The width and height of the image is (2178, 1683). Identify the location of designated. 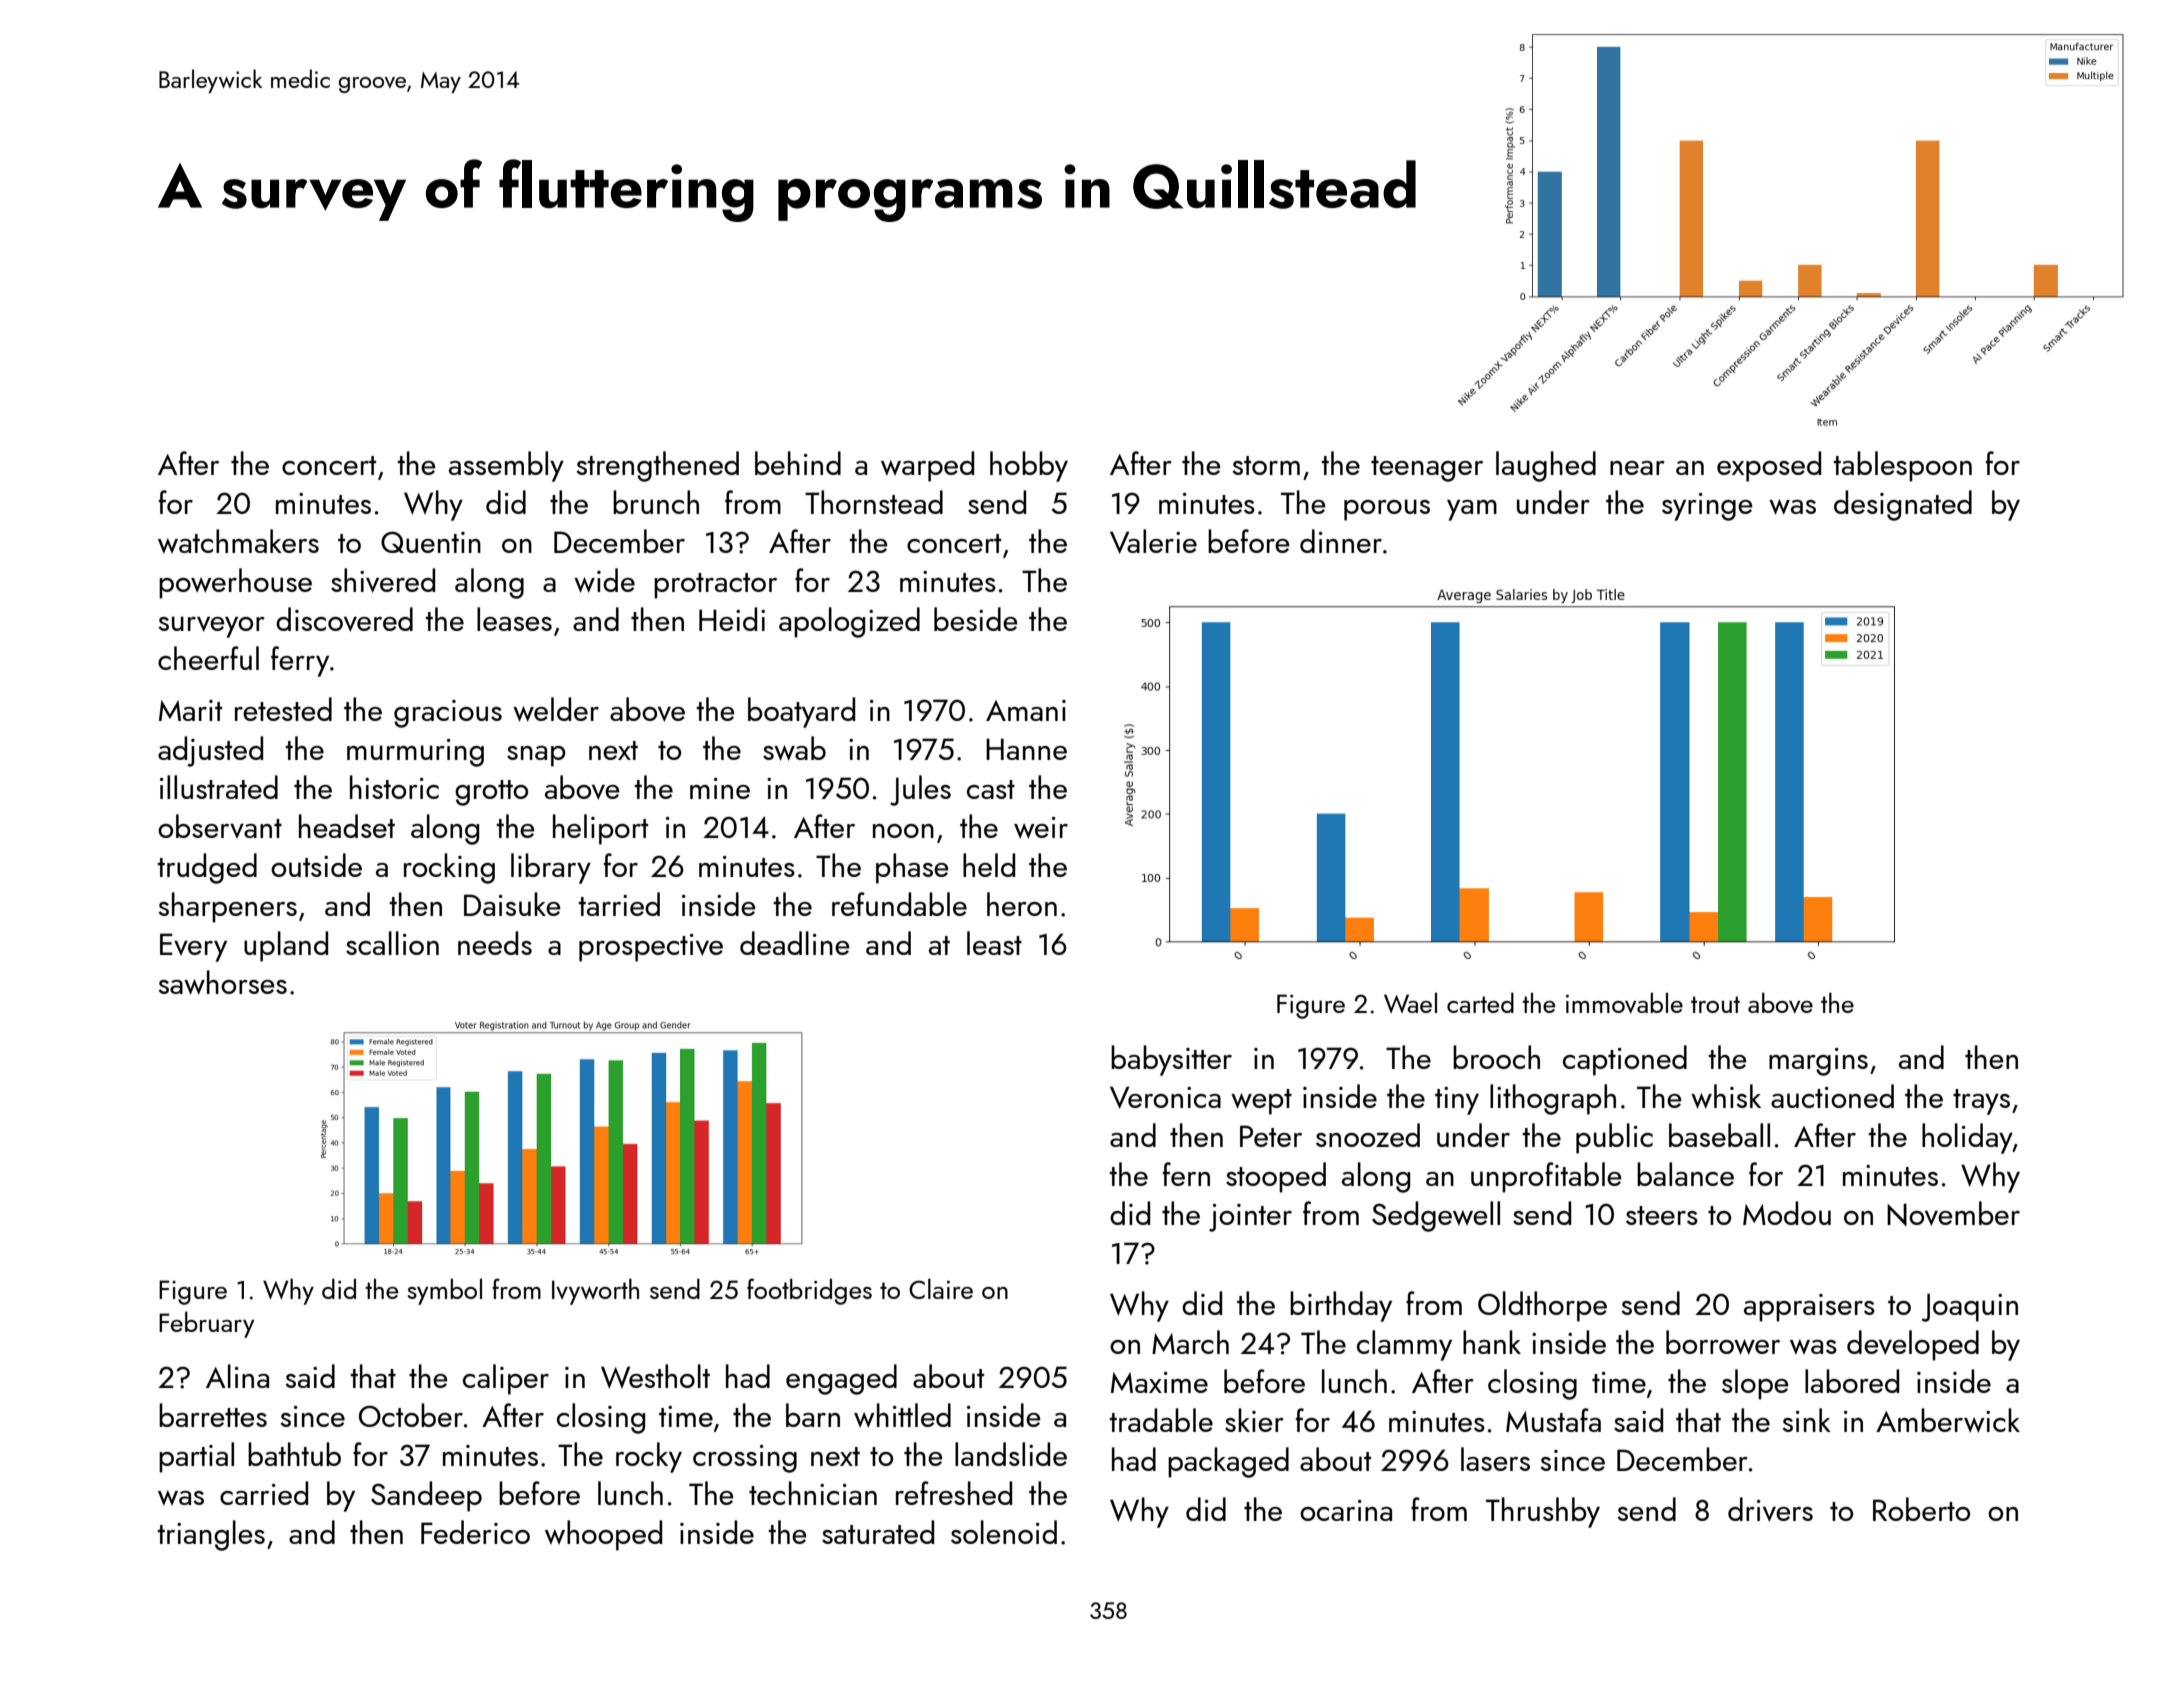
(1903, 505).
